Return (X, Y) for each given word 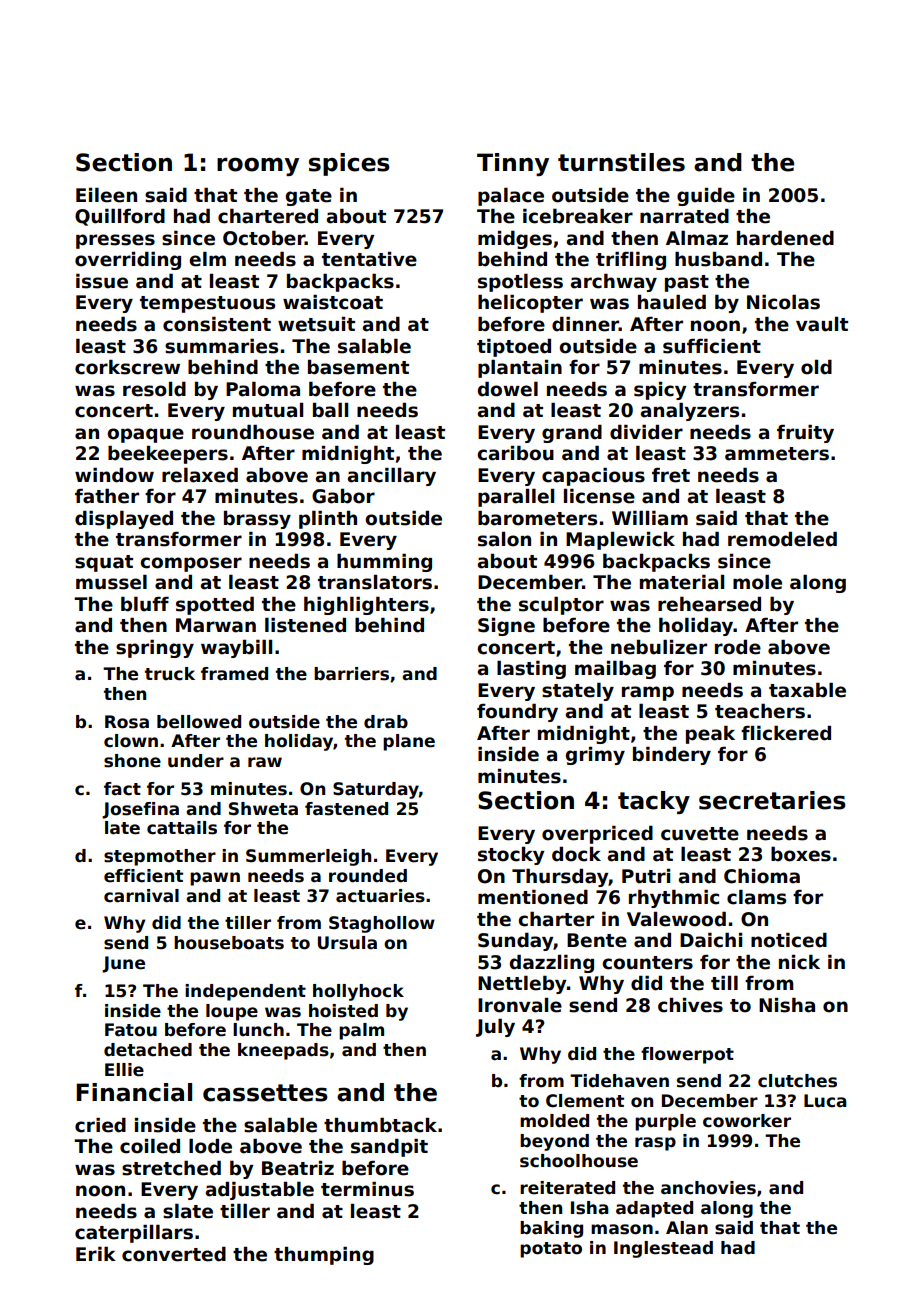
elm (207, 259)
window (114, 475)
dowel (508, 389)
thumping (324, 1256)
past (687, 283)
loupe (232, 1012)
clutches (797, 1081)
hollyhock (358, 992)
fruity (805, 434)
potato (551, 1250)
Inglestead (663, 1249)
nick (799, 962)
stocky (511, 856)
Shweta (263, 809)
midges (515, 240)
